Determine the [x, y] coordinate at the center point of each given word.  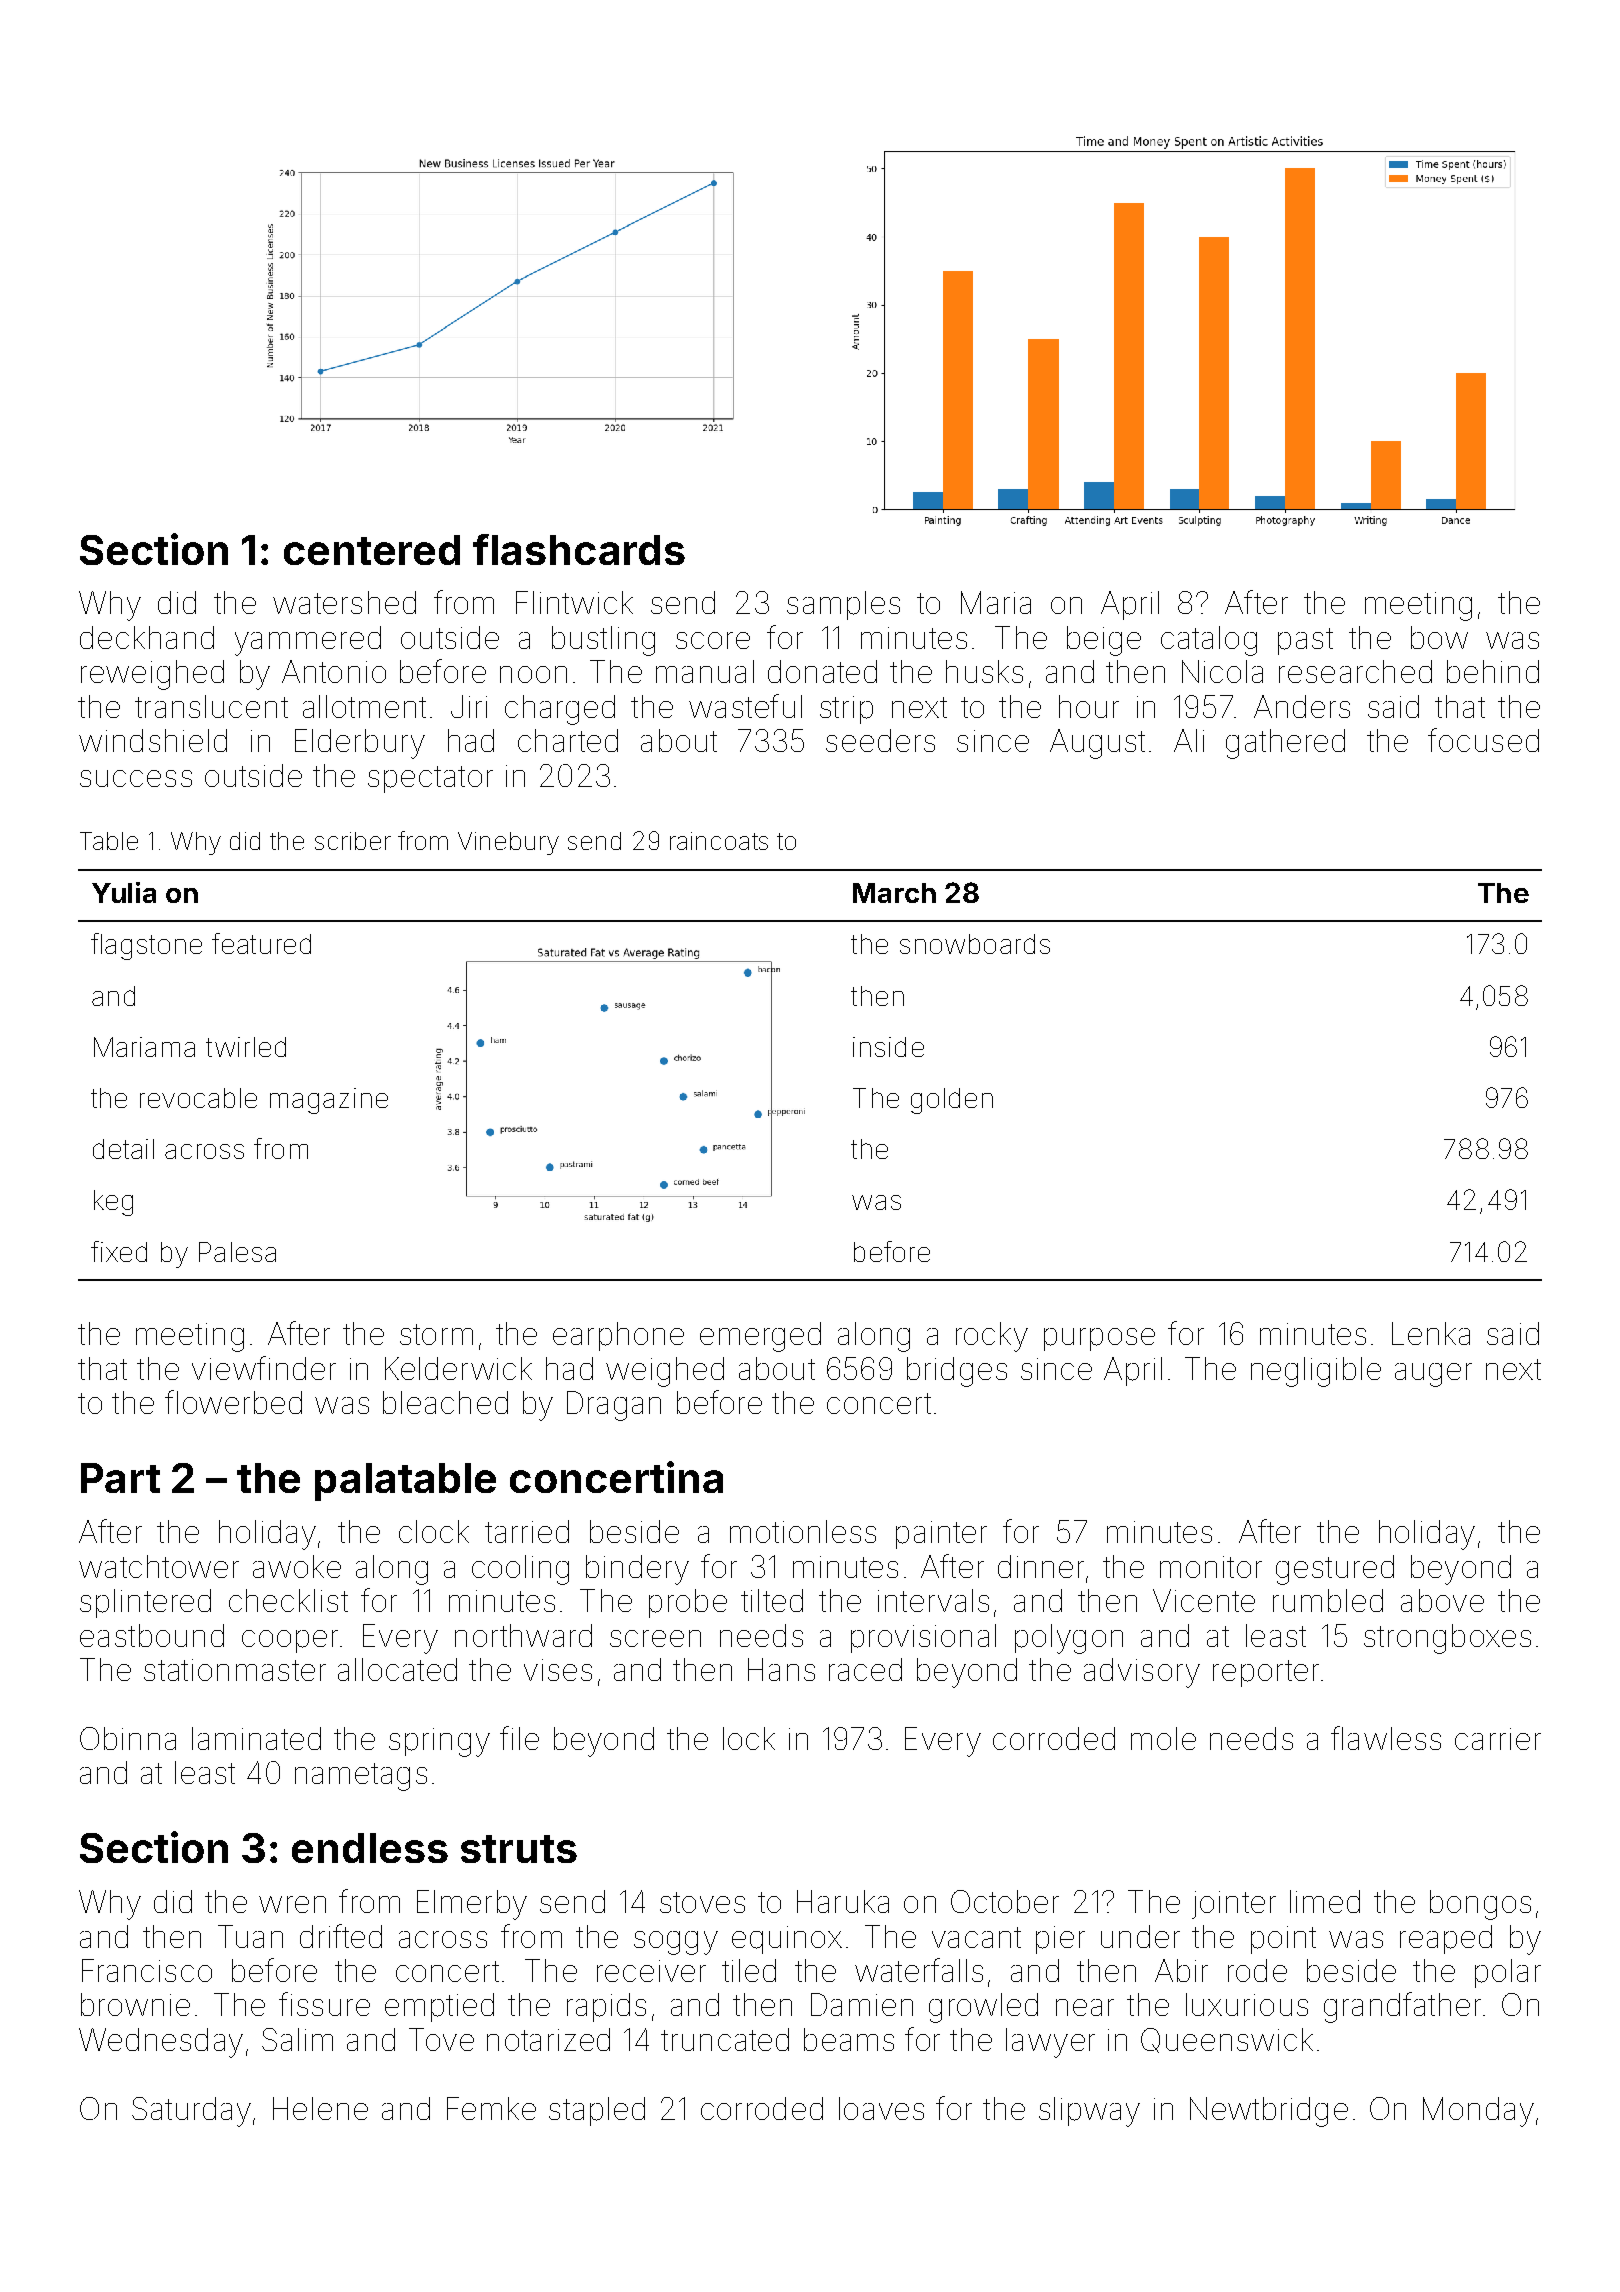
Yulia [124, 892]
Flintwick [574, 602]
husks [984, 671]
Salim [297, 2039]
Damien [862, 2004]
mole [1163, 1738]
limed [1325, 1901]
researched [1355, 671]
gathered [1285, 744]
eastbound [152, 1635]
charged [560, 710]
